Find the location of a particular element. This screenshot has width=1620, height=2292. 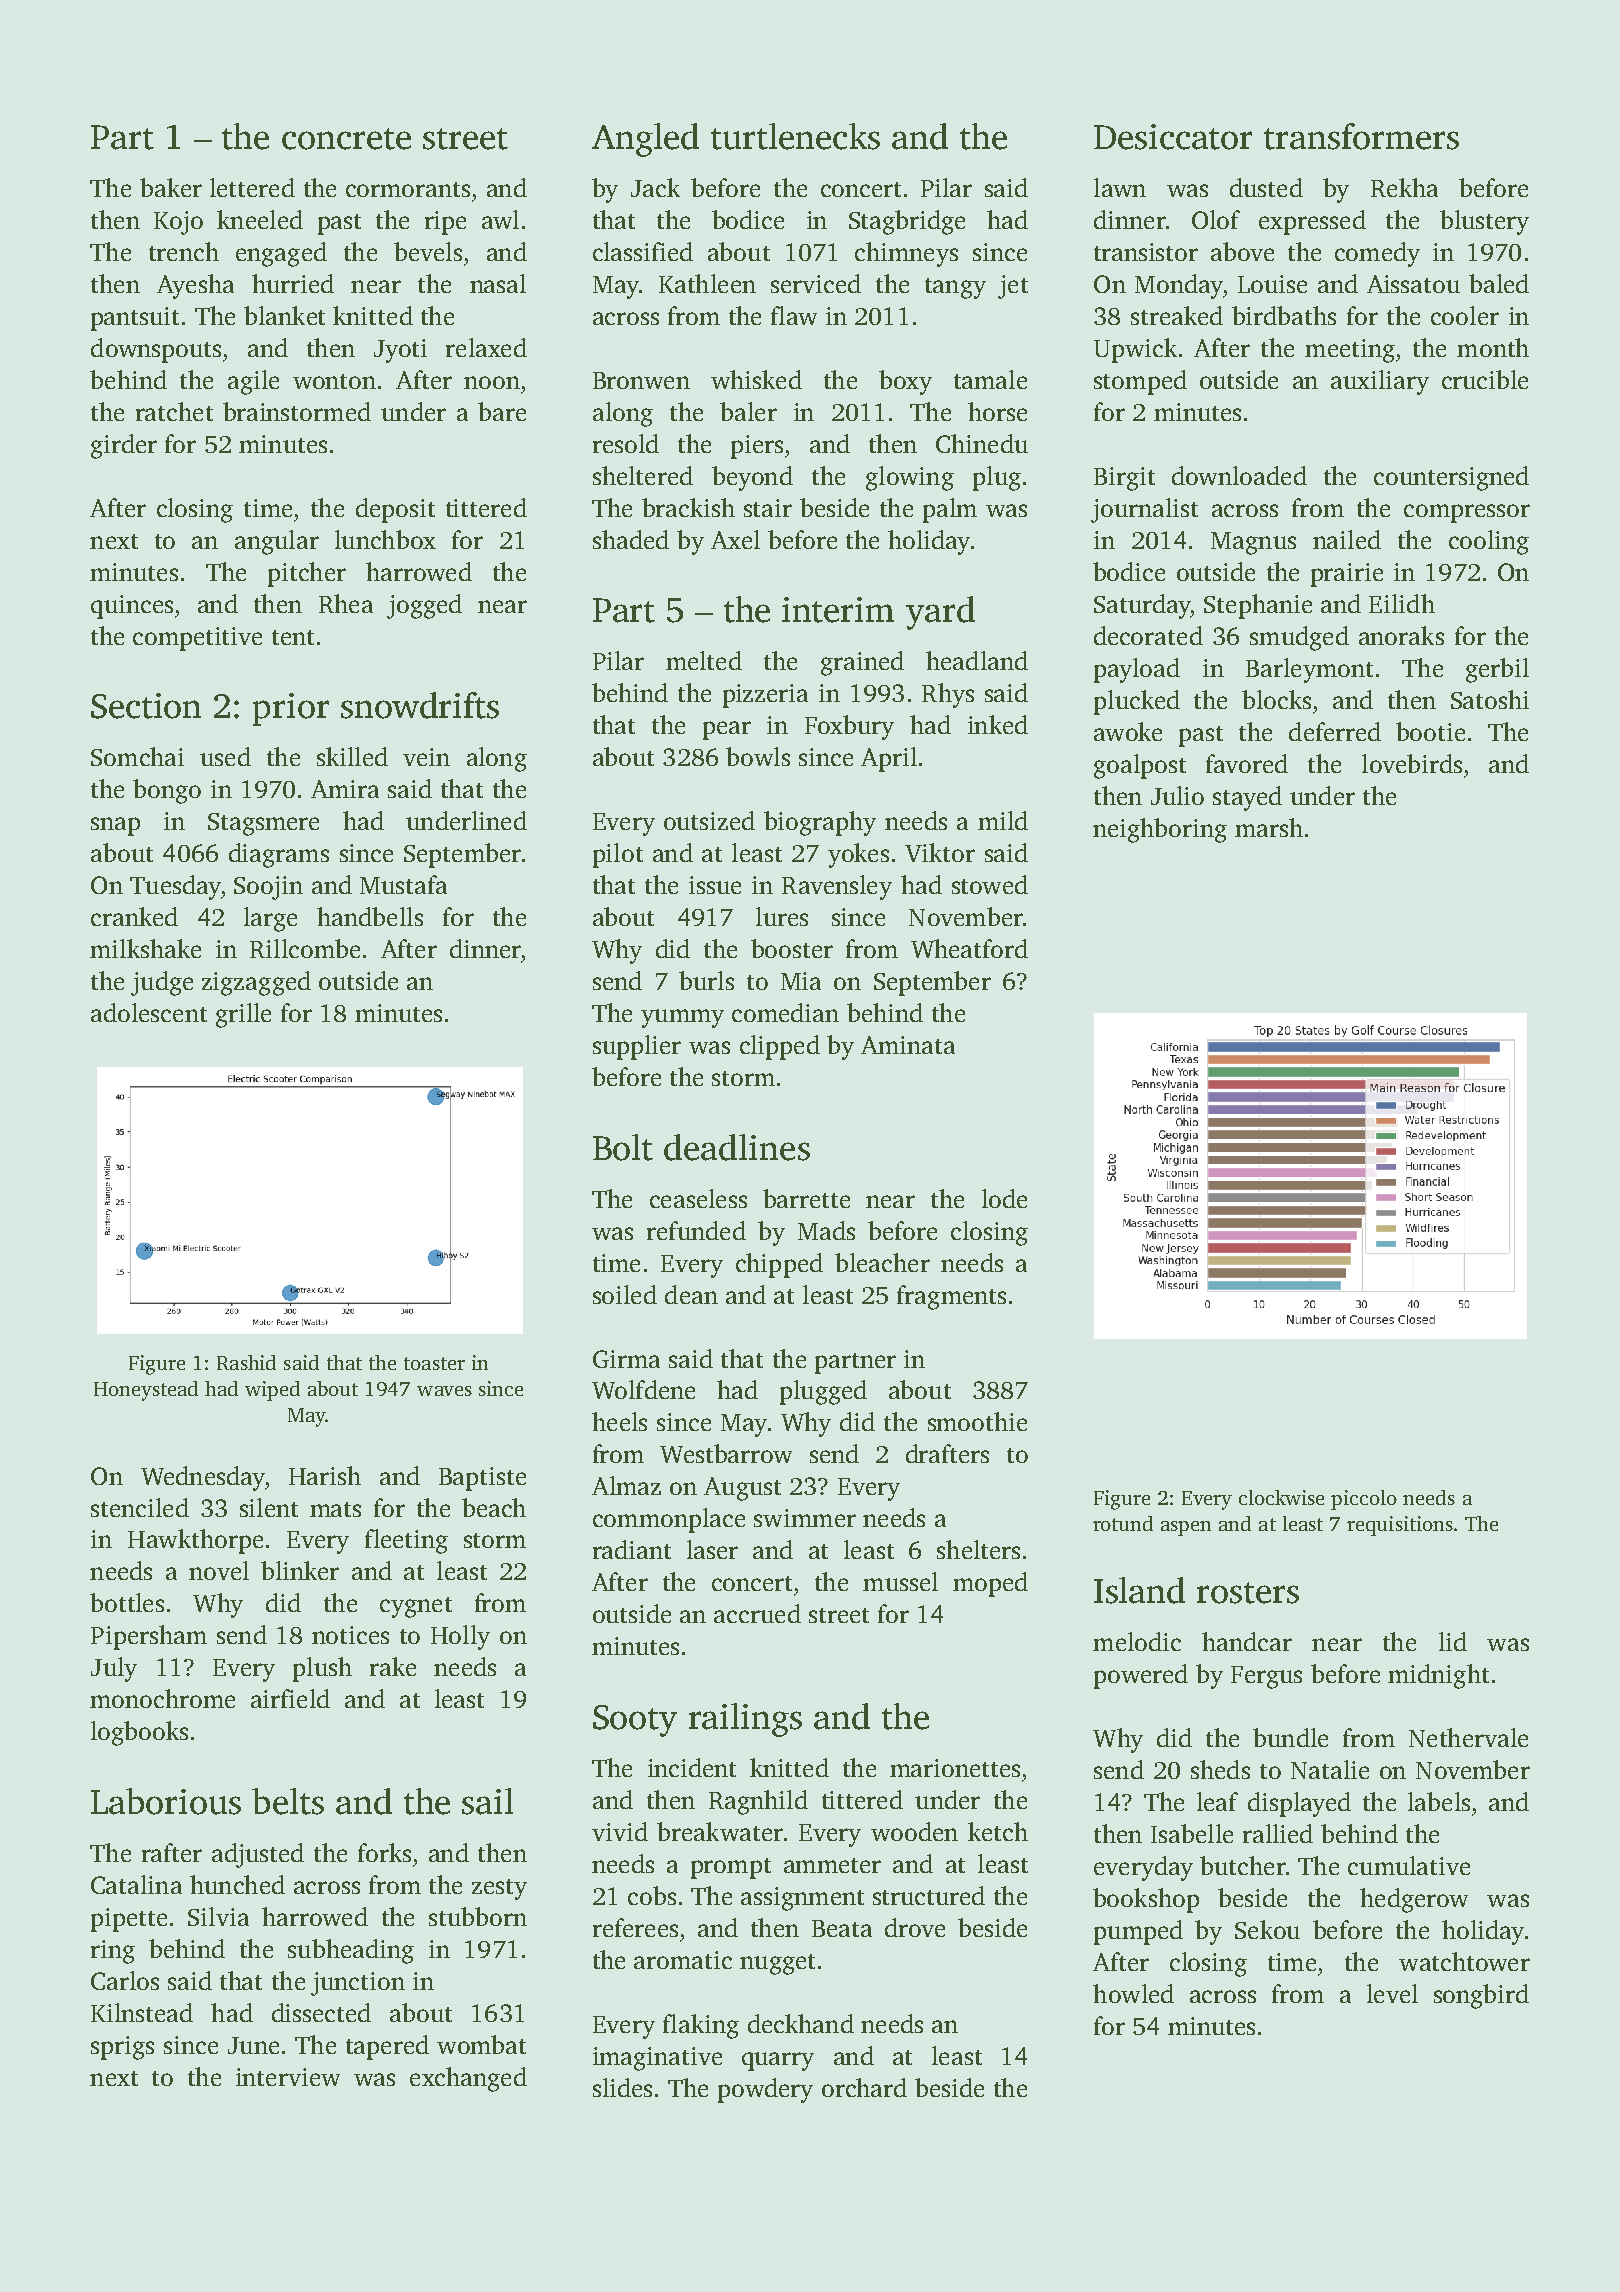

turtlenecks is located at coordinates (795, 136).
